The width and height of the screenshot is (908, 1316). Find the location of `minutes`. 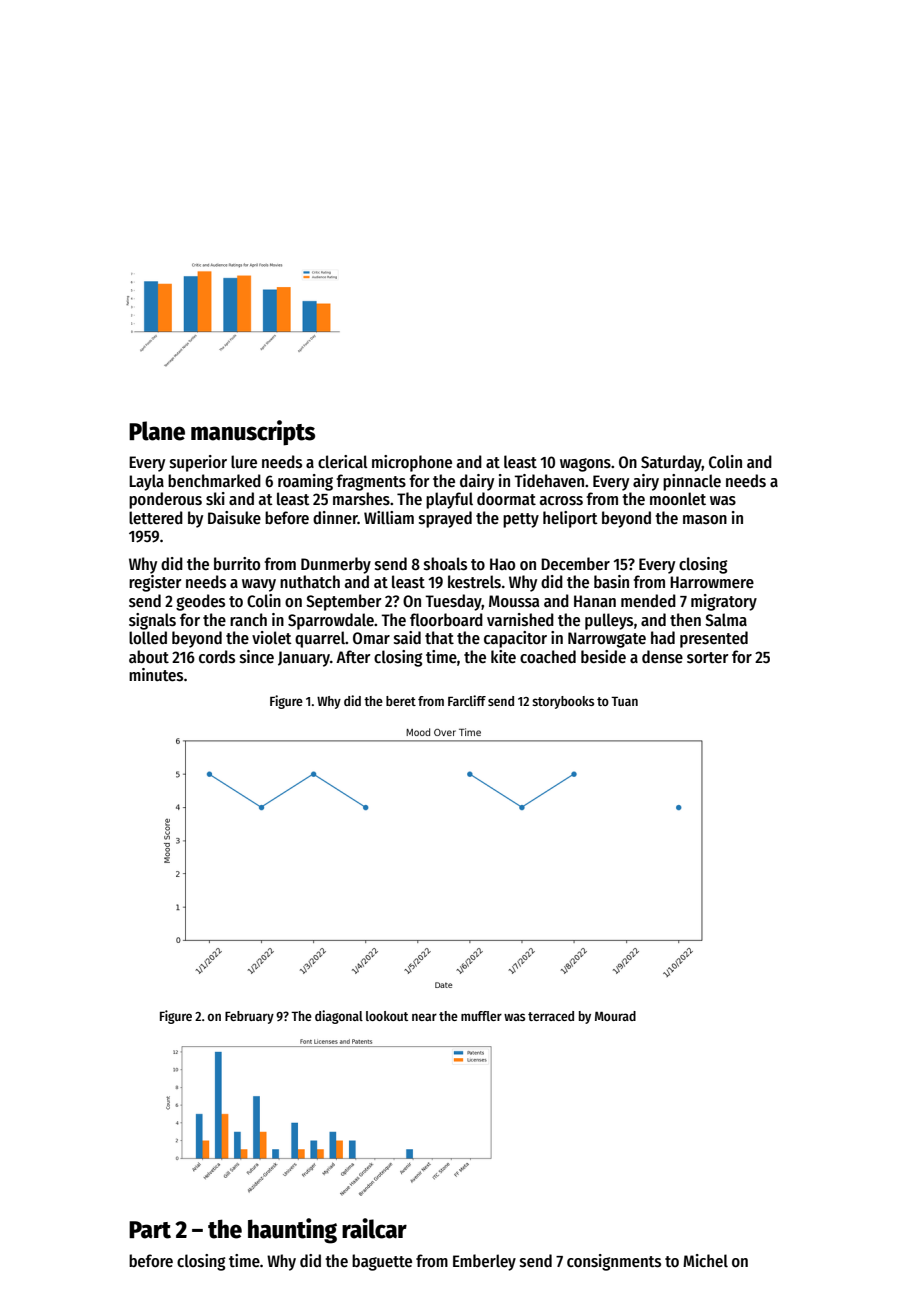

minutes is located at coordinates (156, 675).
